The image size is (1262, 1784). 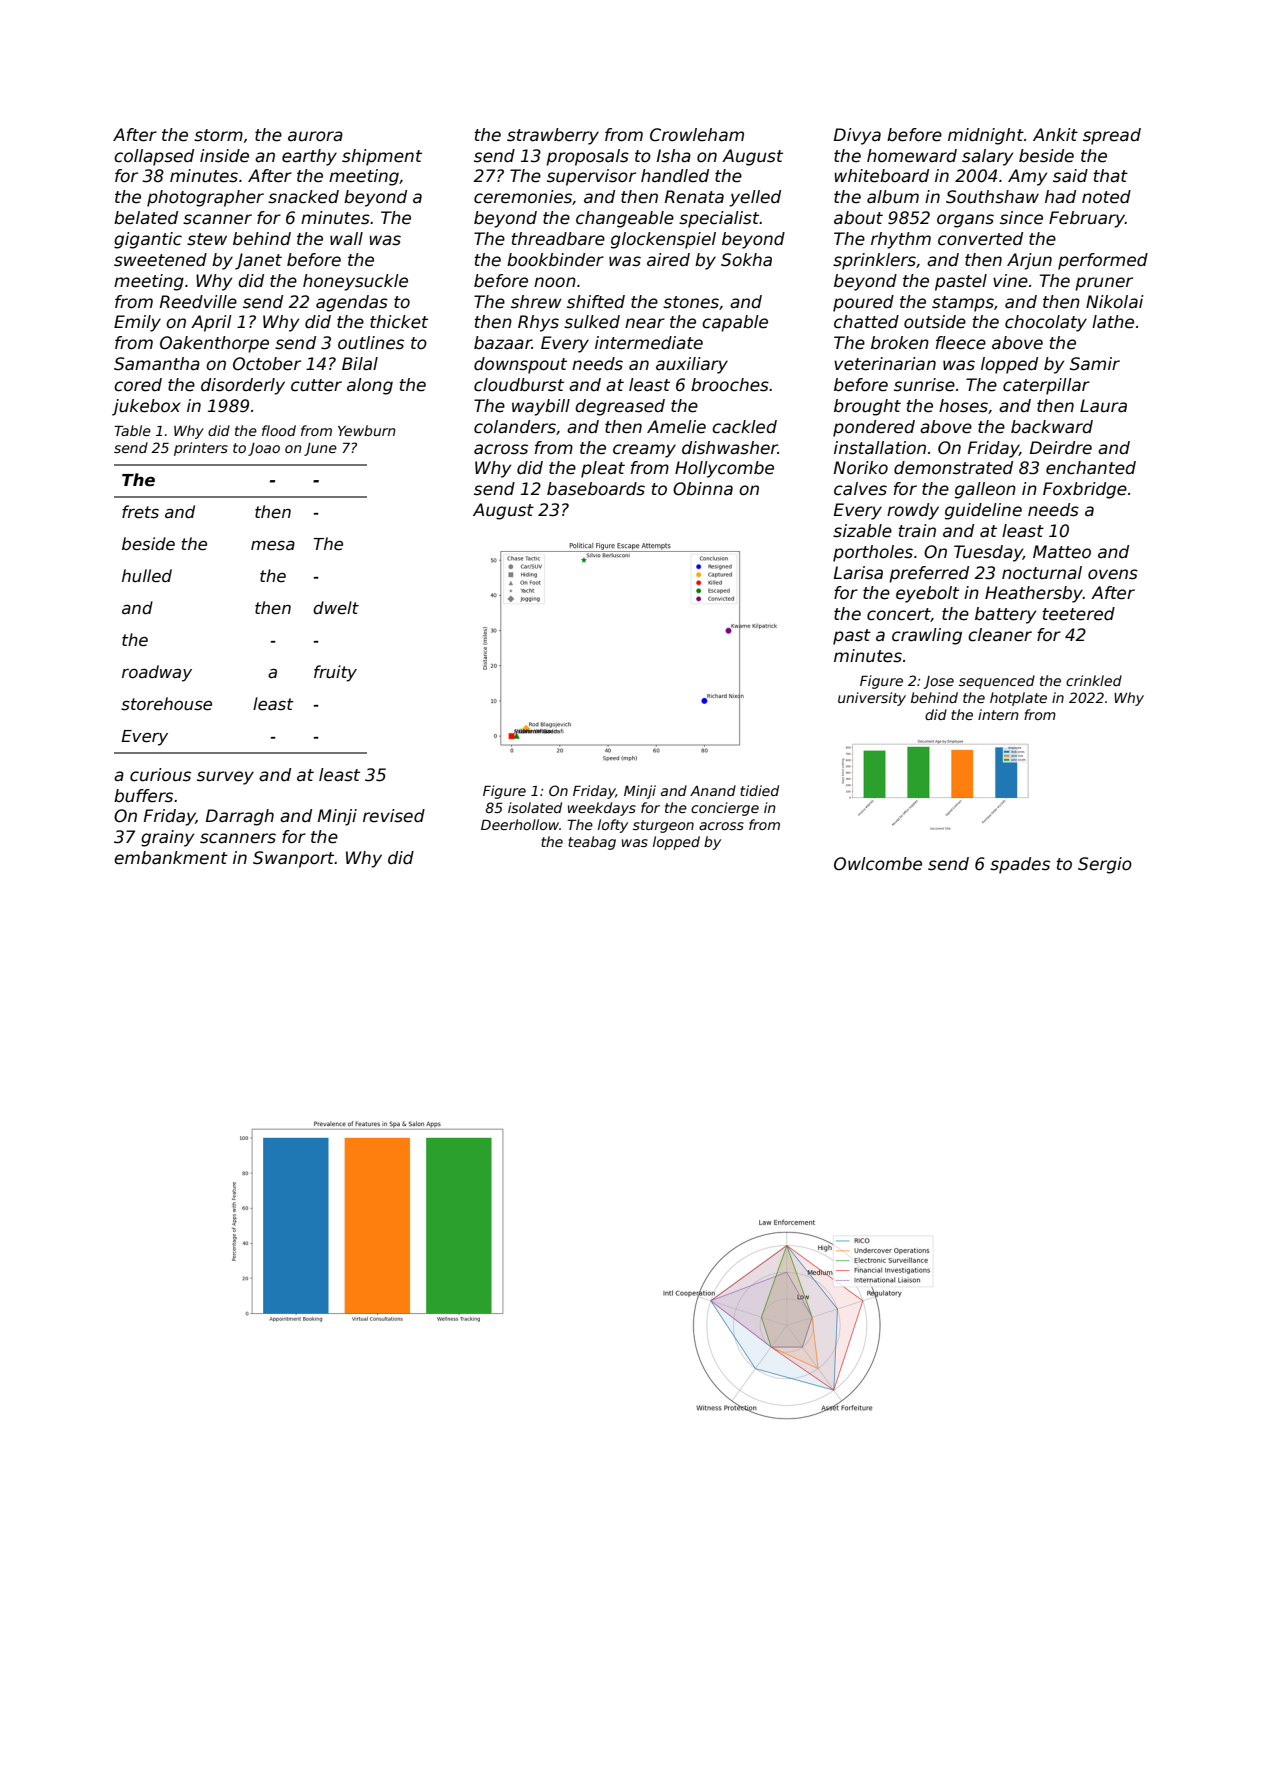 What do you see at coordinates (691, 302) in the screenshot?
I see `stones` at bounding box center [691, 302].
